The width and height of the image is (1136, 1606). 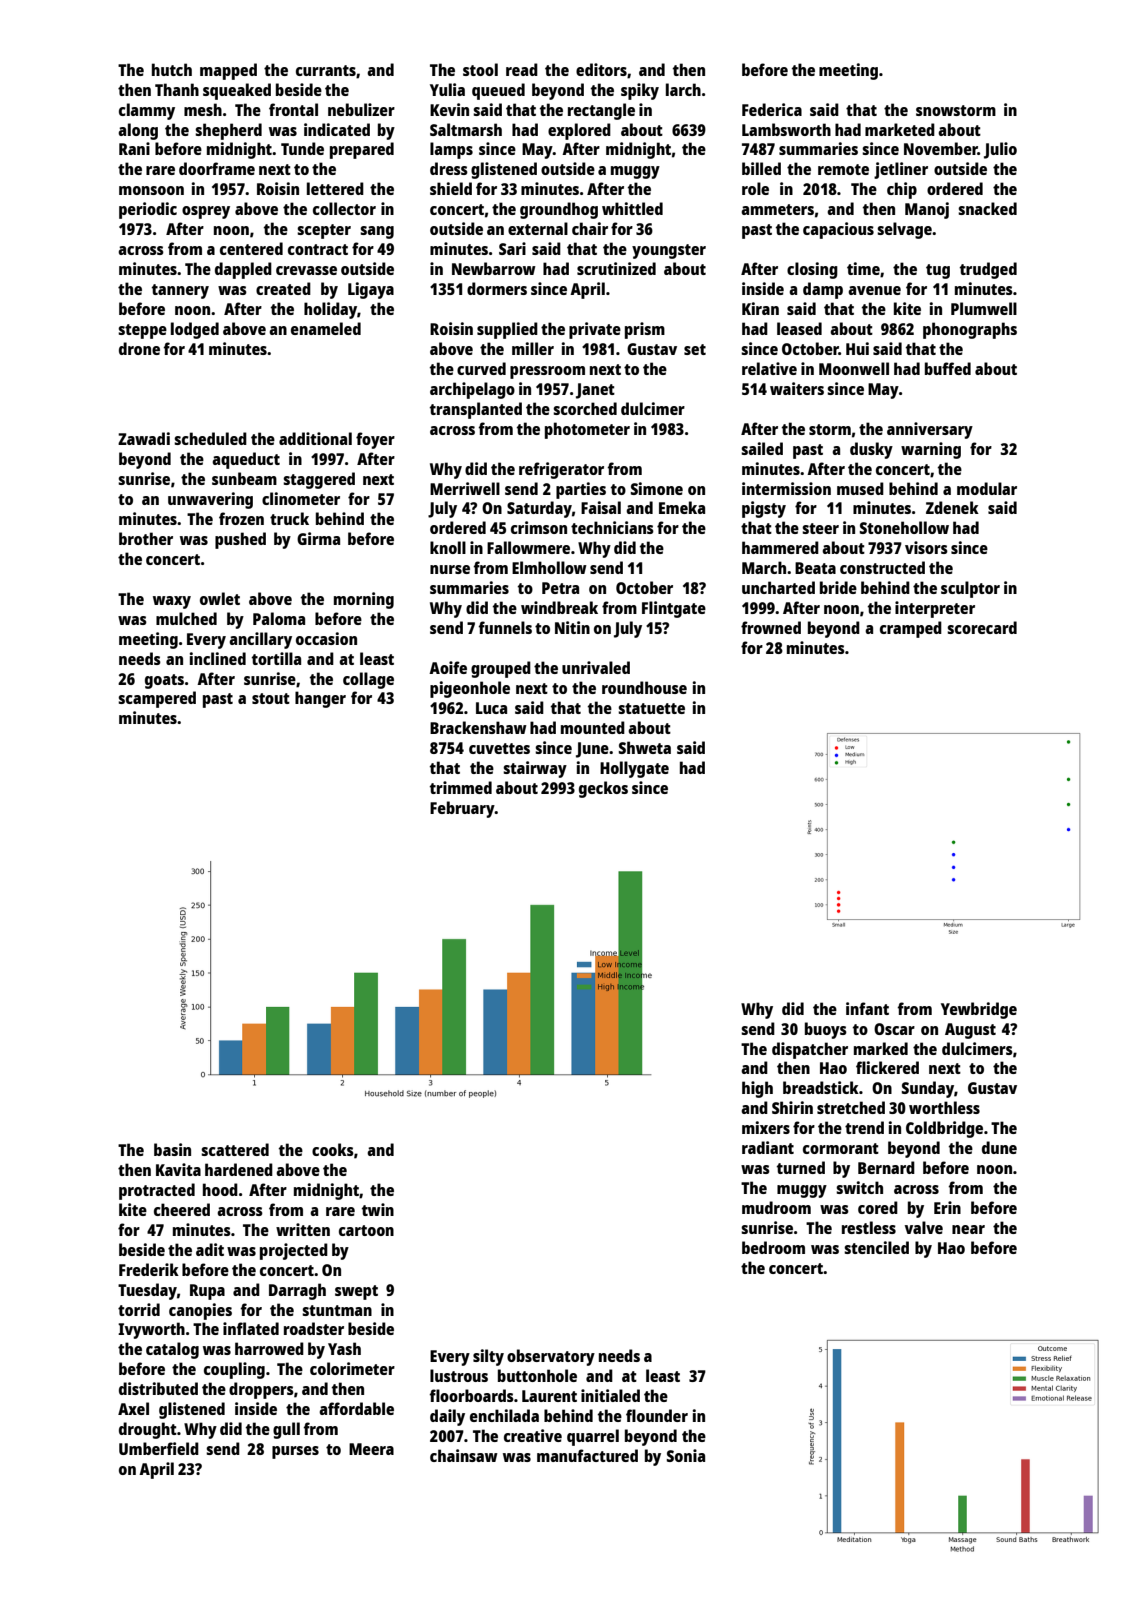 I want to click on Axel, so click(x=133, y=1408).
